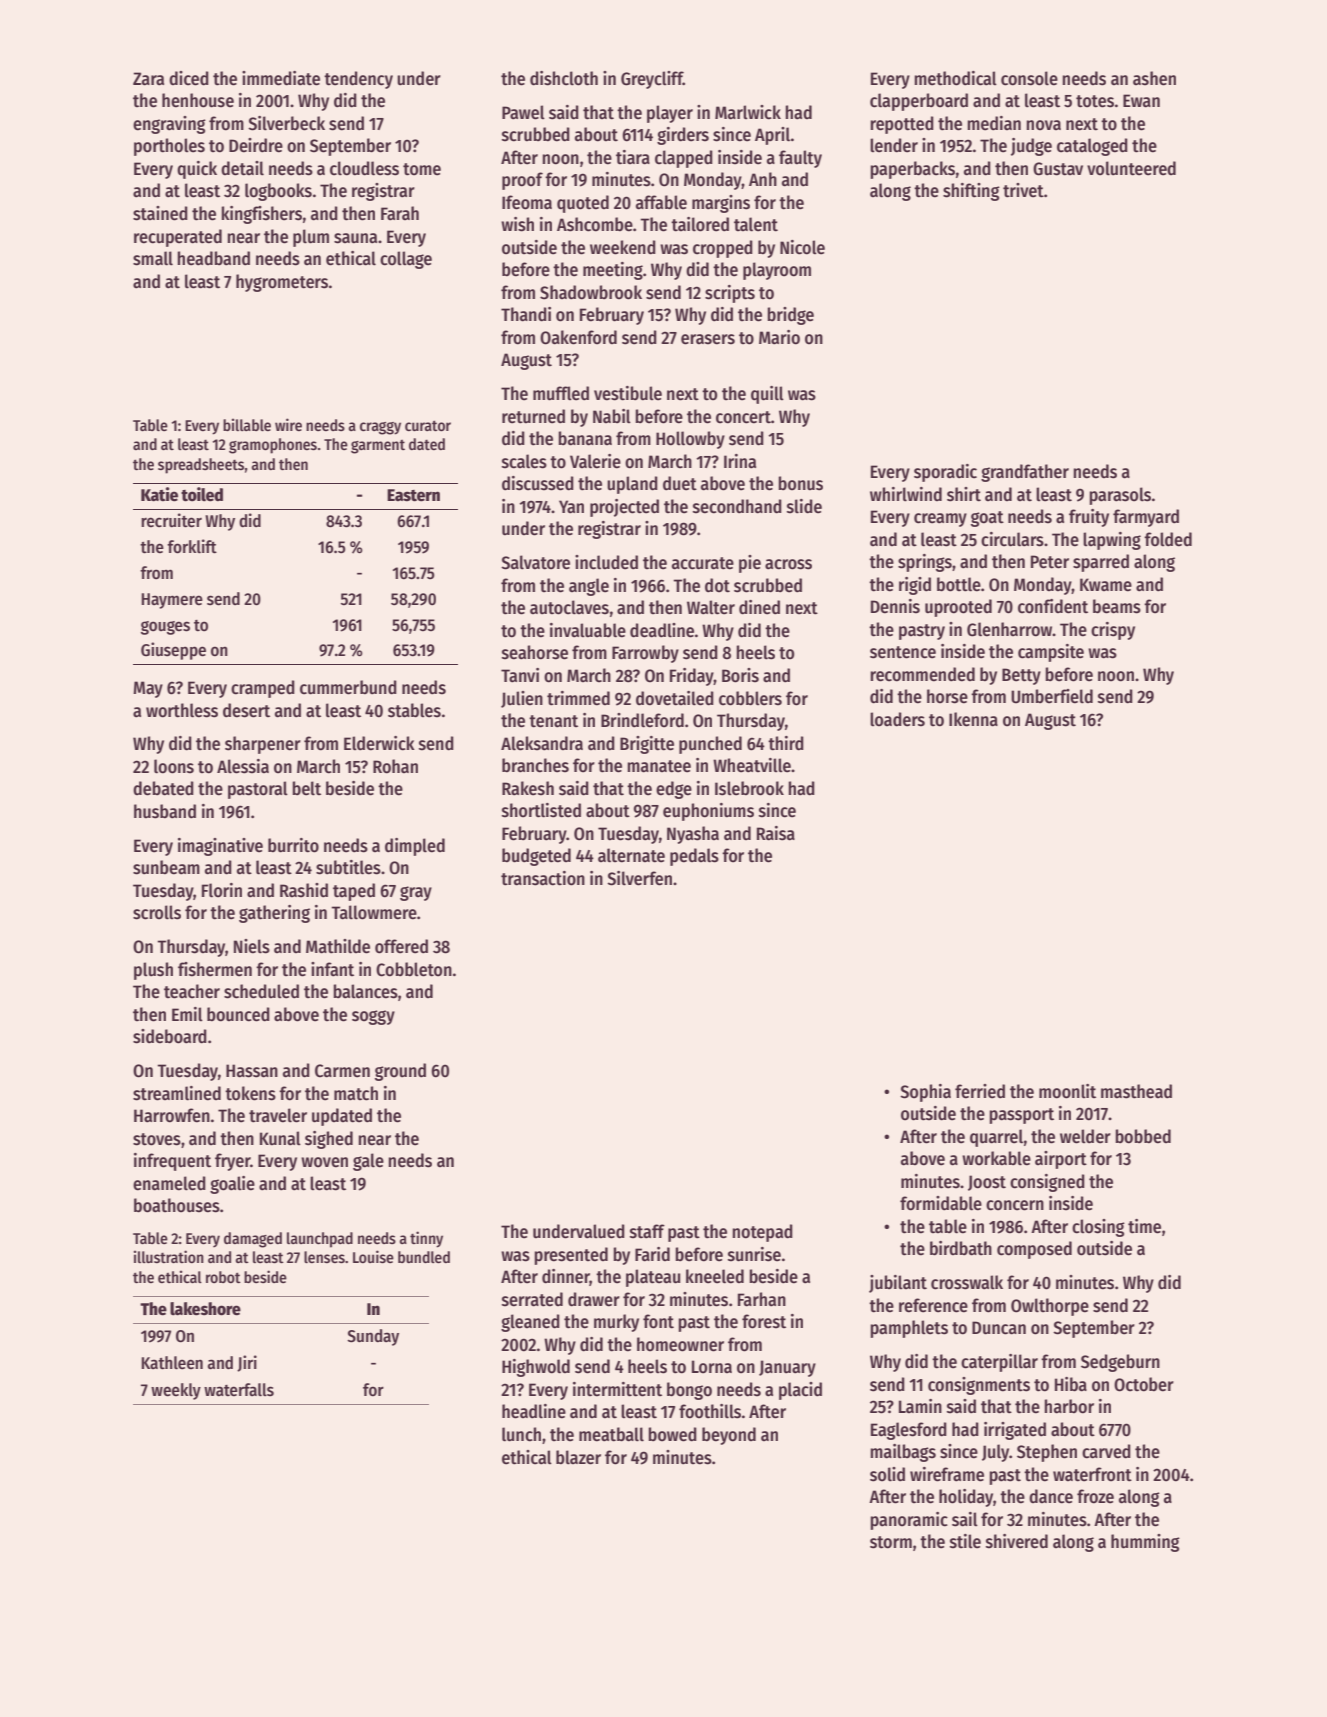 This screenshot has height=1717, width=1327. What do you see at coordinates (192, 546) in the screenshot?
I see `forklift` at bounding box center [192, 546].
